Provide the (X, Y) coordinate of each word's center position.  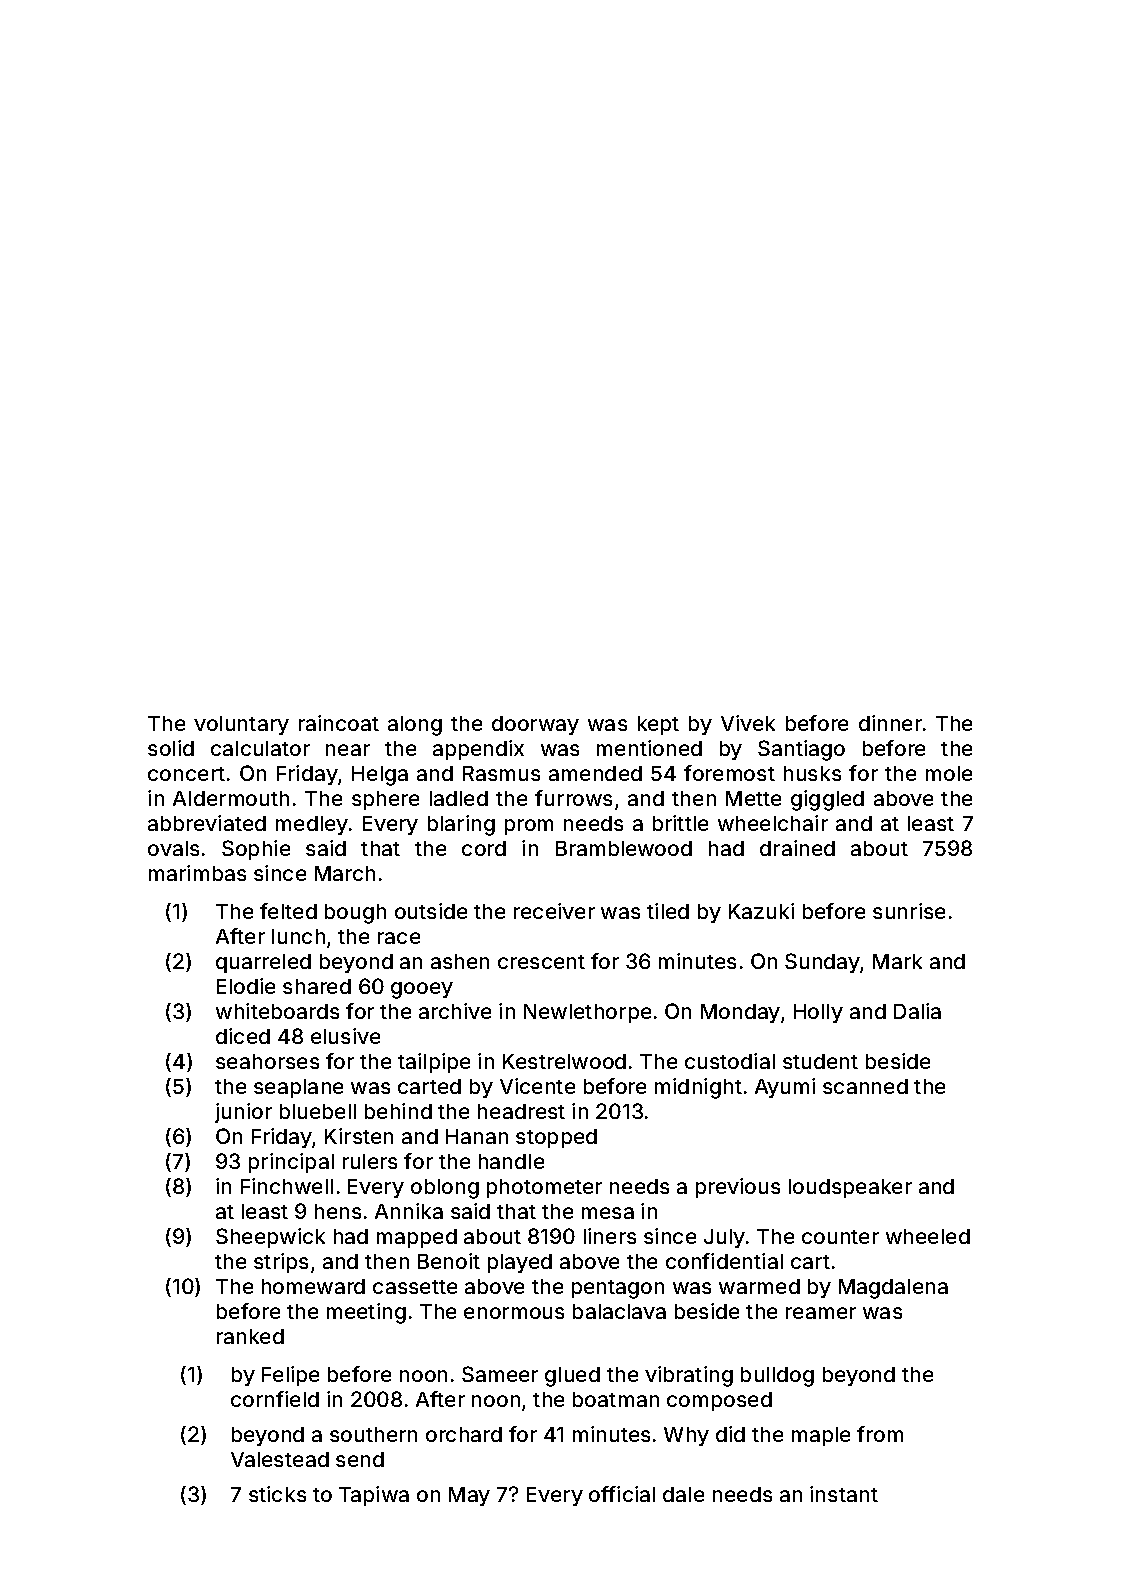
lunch (298, 936)
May (469, 1496)
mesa (608, 1213)
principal (291, 1163)
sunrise (909, 911)
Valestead (280, 1459)
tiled (668, 911)
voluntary (241, 725)
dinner (890, 723)
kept (658, 725)
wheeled (928, 1236)
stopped (556, 1138)
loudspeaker (850, 1188)
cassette (415, 1287)
